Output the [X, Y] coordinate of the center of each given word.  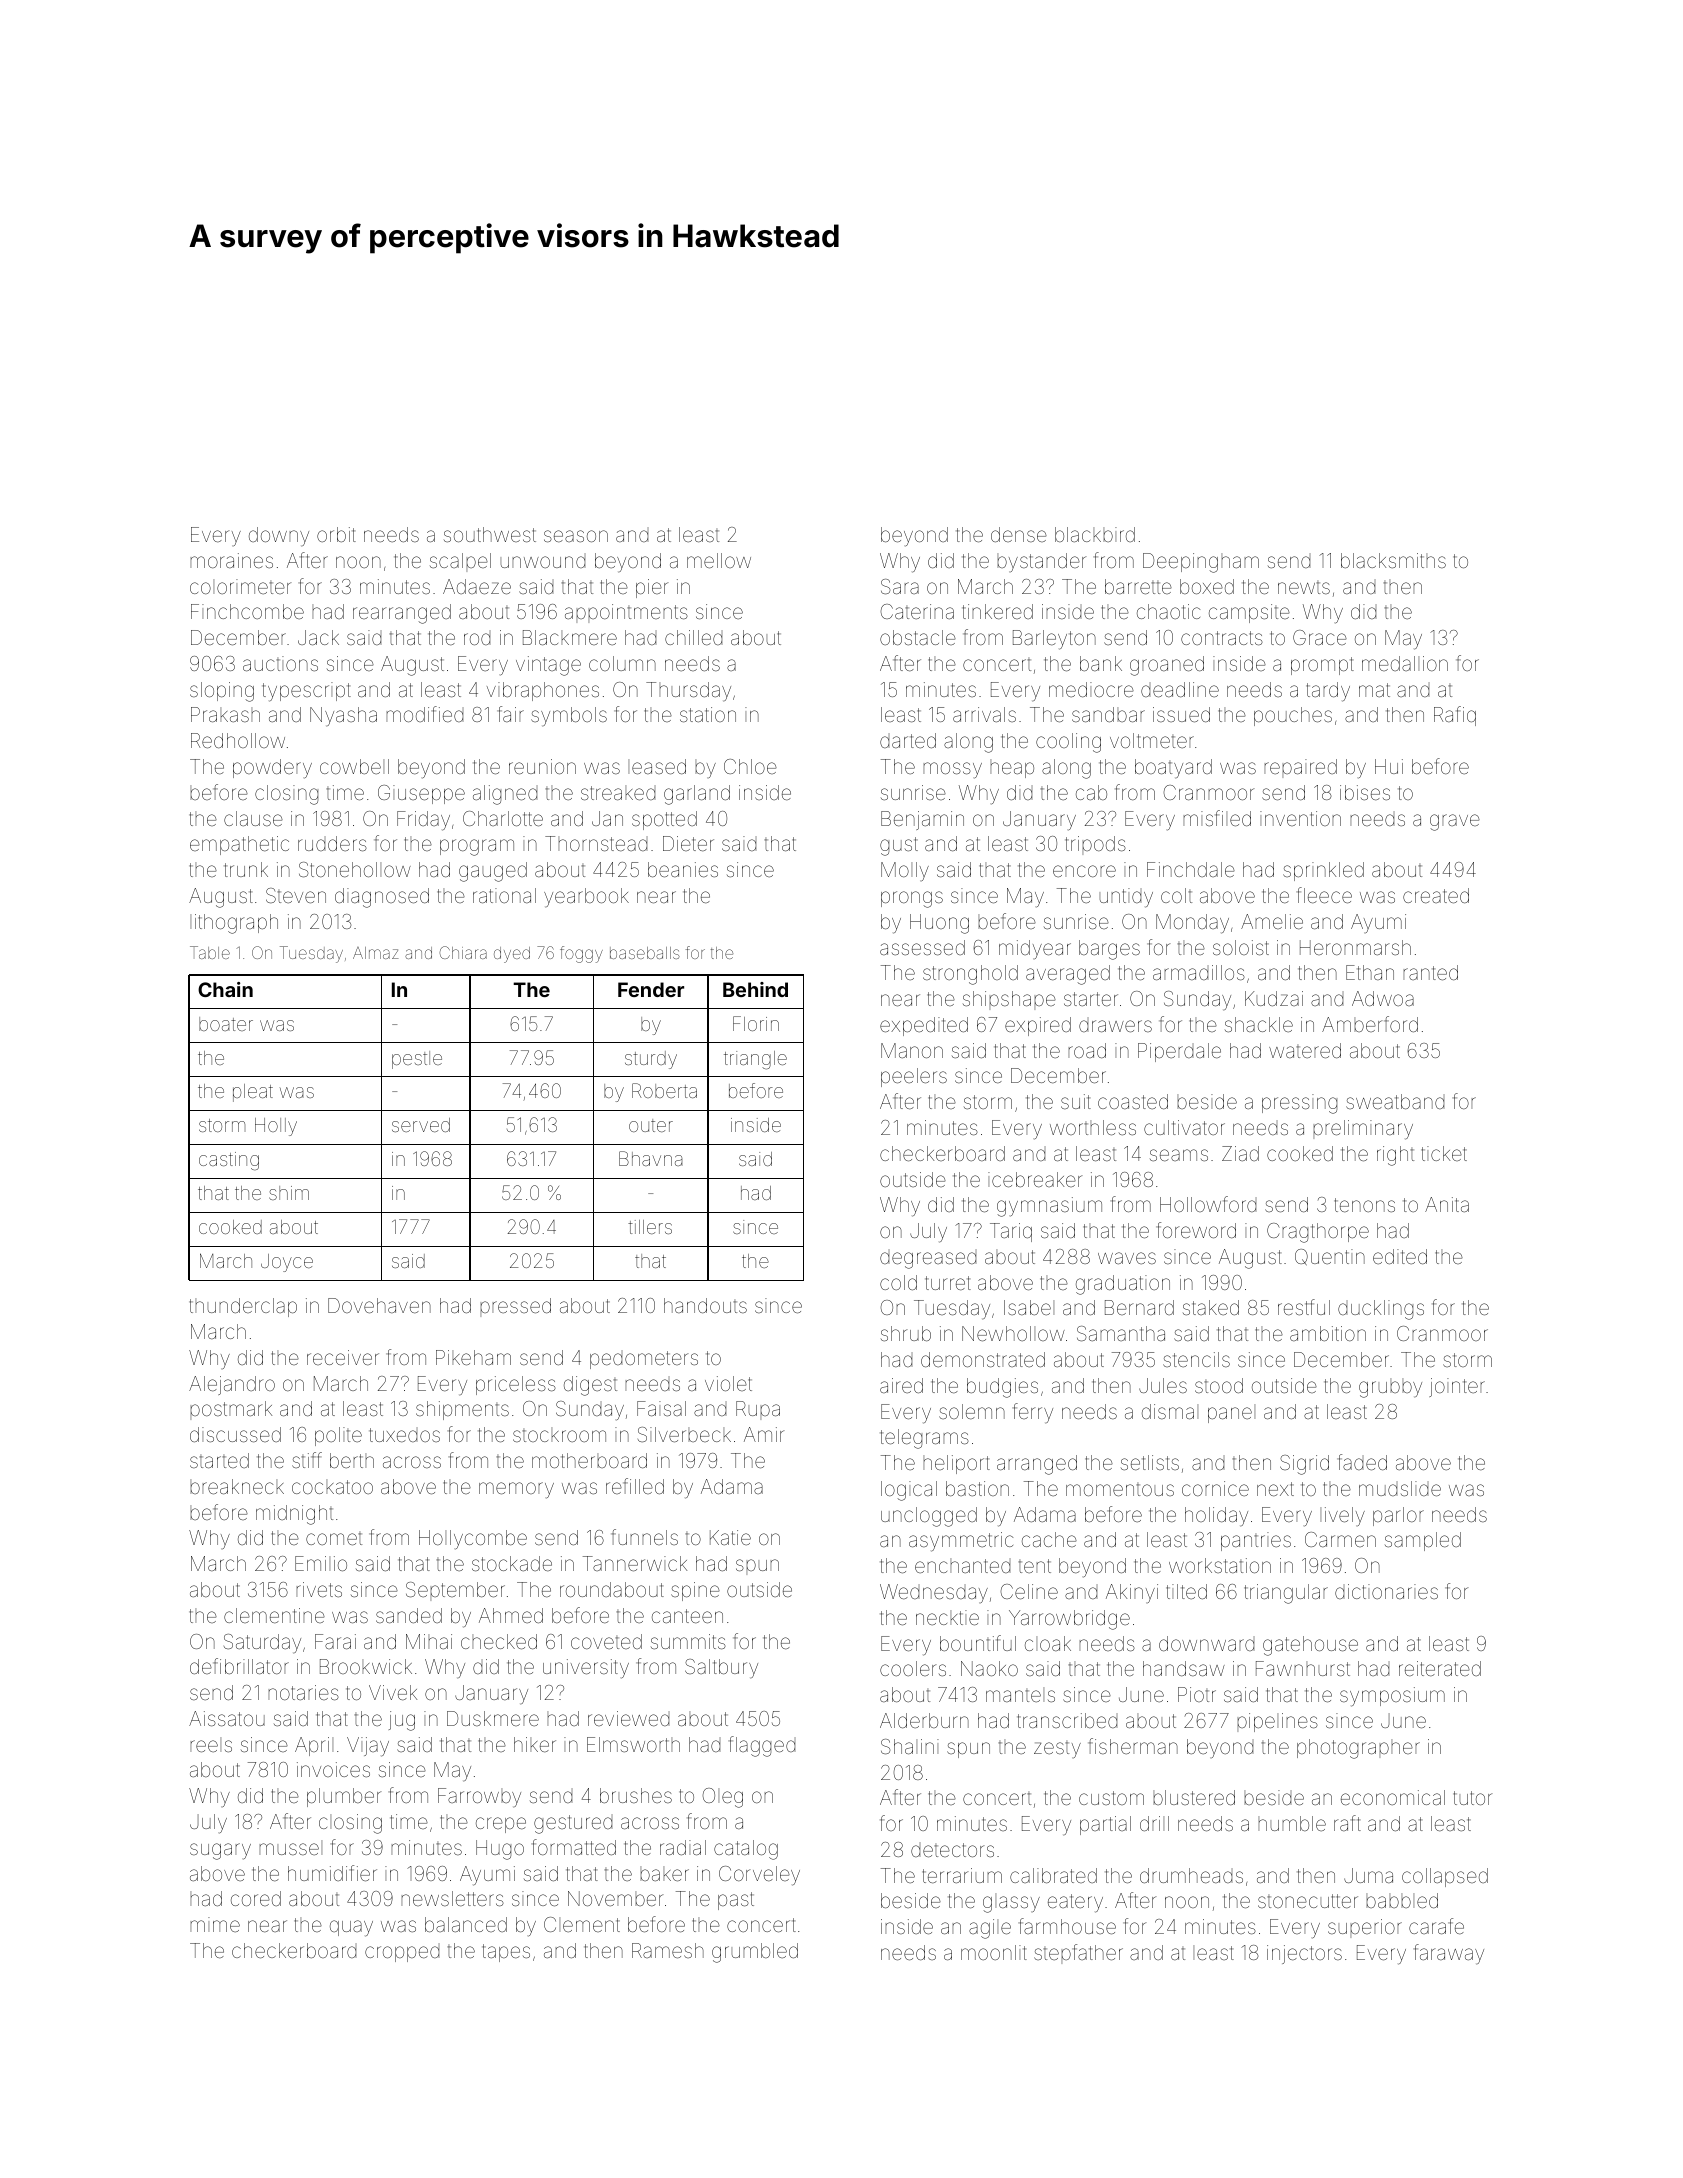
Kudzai [1274, 998]
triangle [755, 1060]
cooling [1068, 743]
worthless [1093, 1127]
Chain [225, 989]
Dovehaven [379, 1305]
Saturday [262, 1643]
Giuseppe [421, 794]
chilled [693, 637]
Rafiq [1455, 716]
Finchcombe [247, 611]
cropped [402, 1954]
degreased [928, 1260]
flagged [762, 1746]
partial [1105, 1825]
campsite [1249, 613]
